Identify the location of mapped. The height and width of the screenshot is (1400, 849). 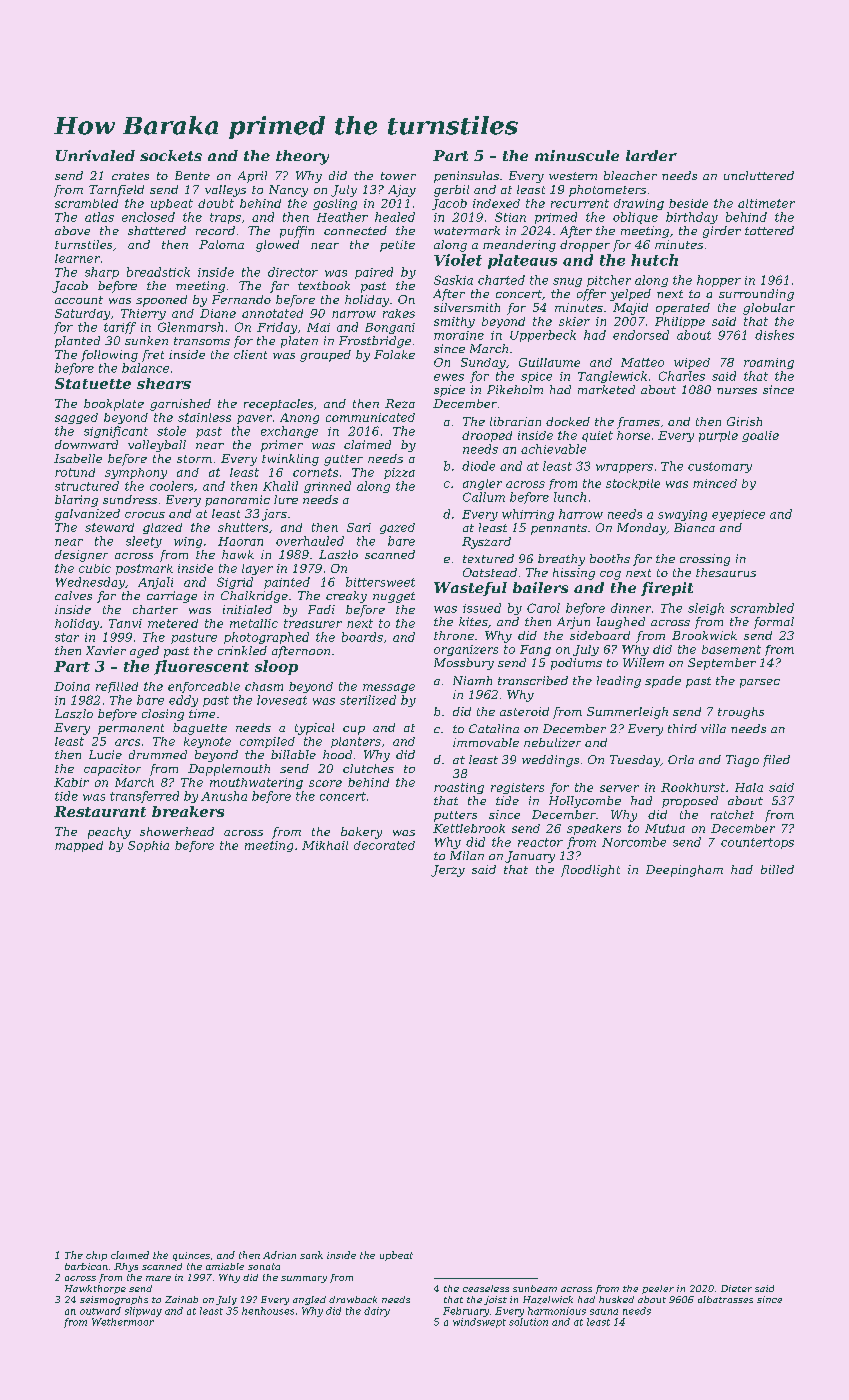
(79, 846).
